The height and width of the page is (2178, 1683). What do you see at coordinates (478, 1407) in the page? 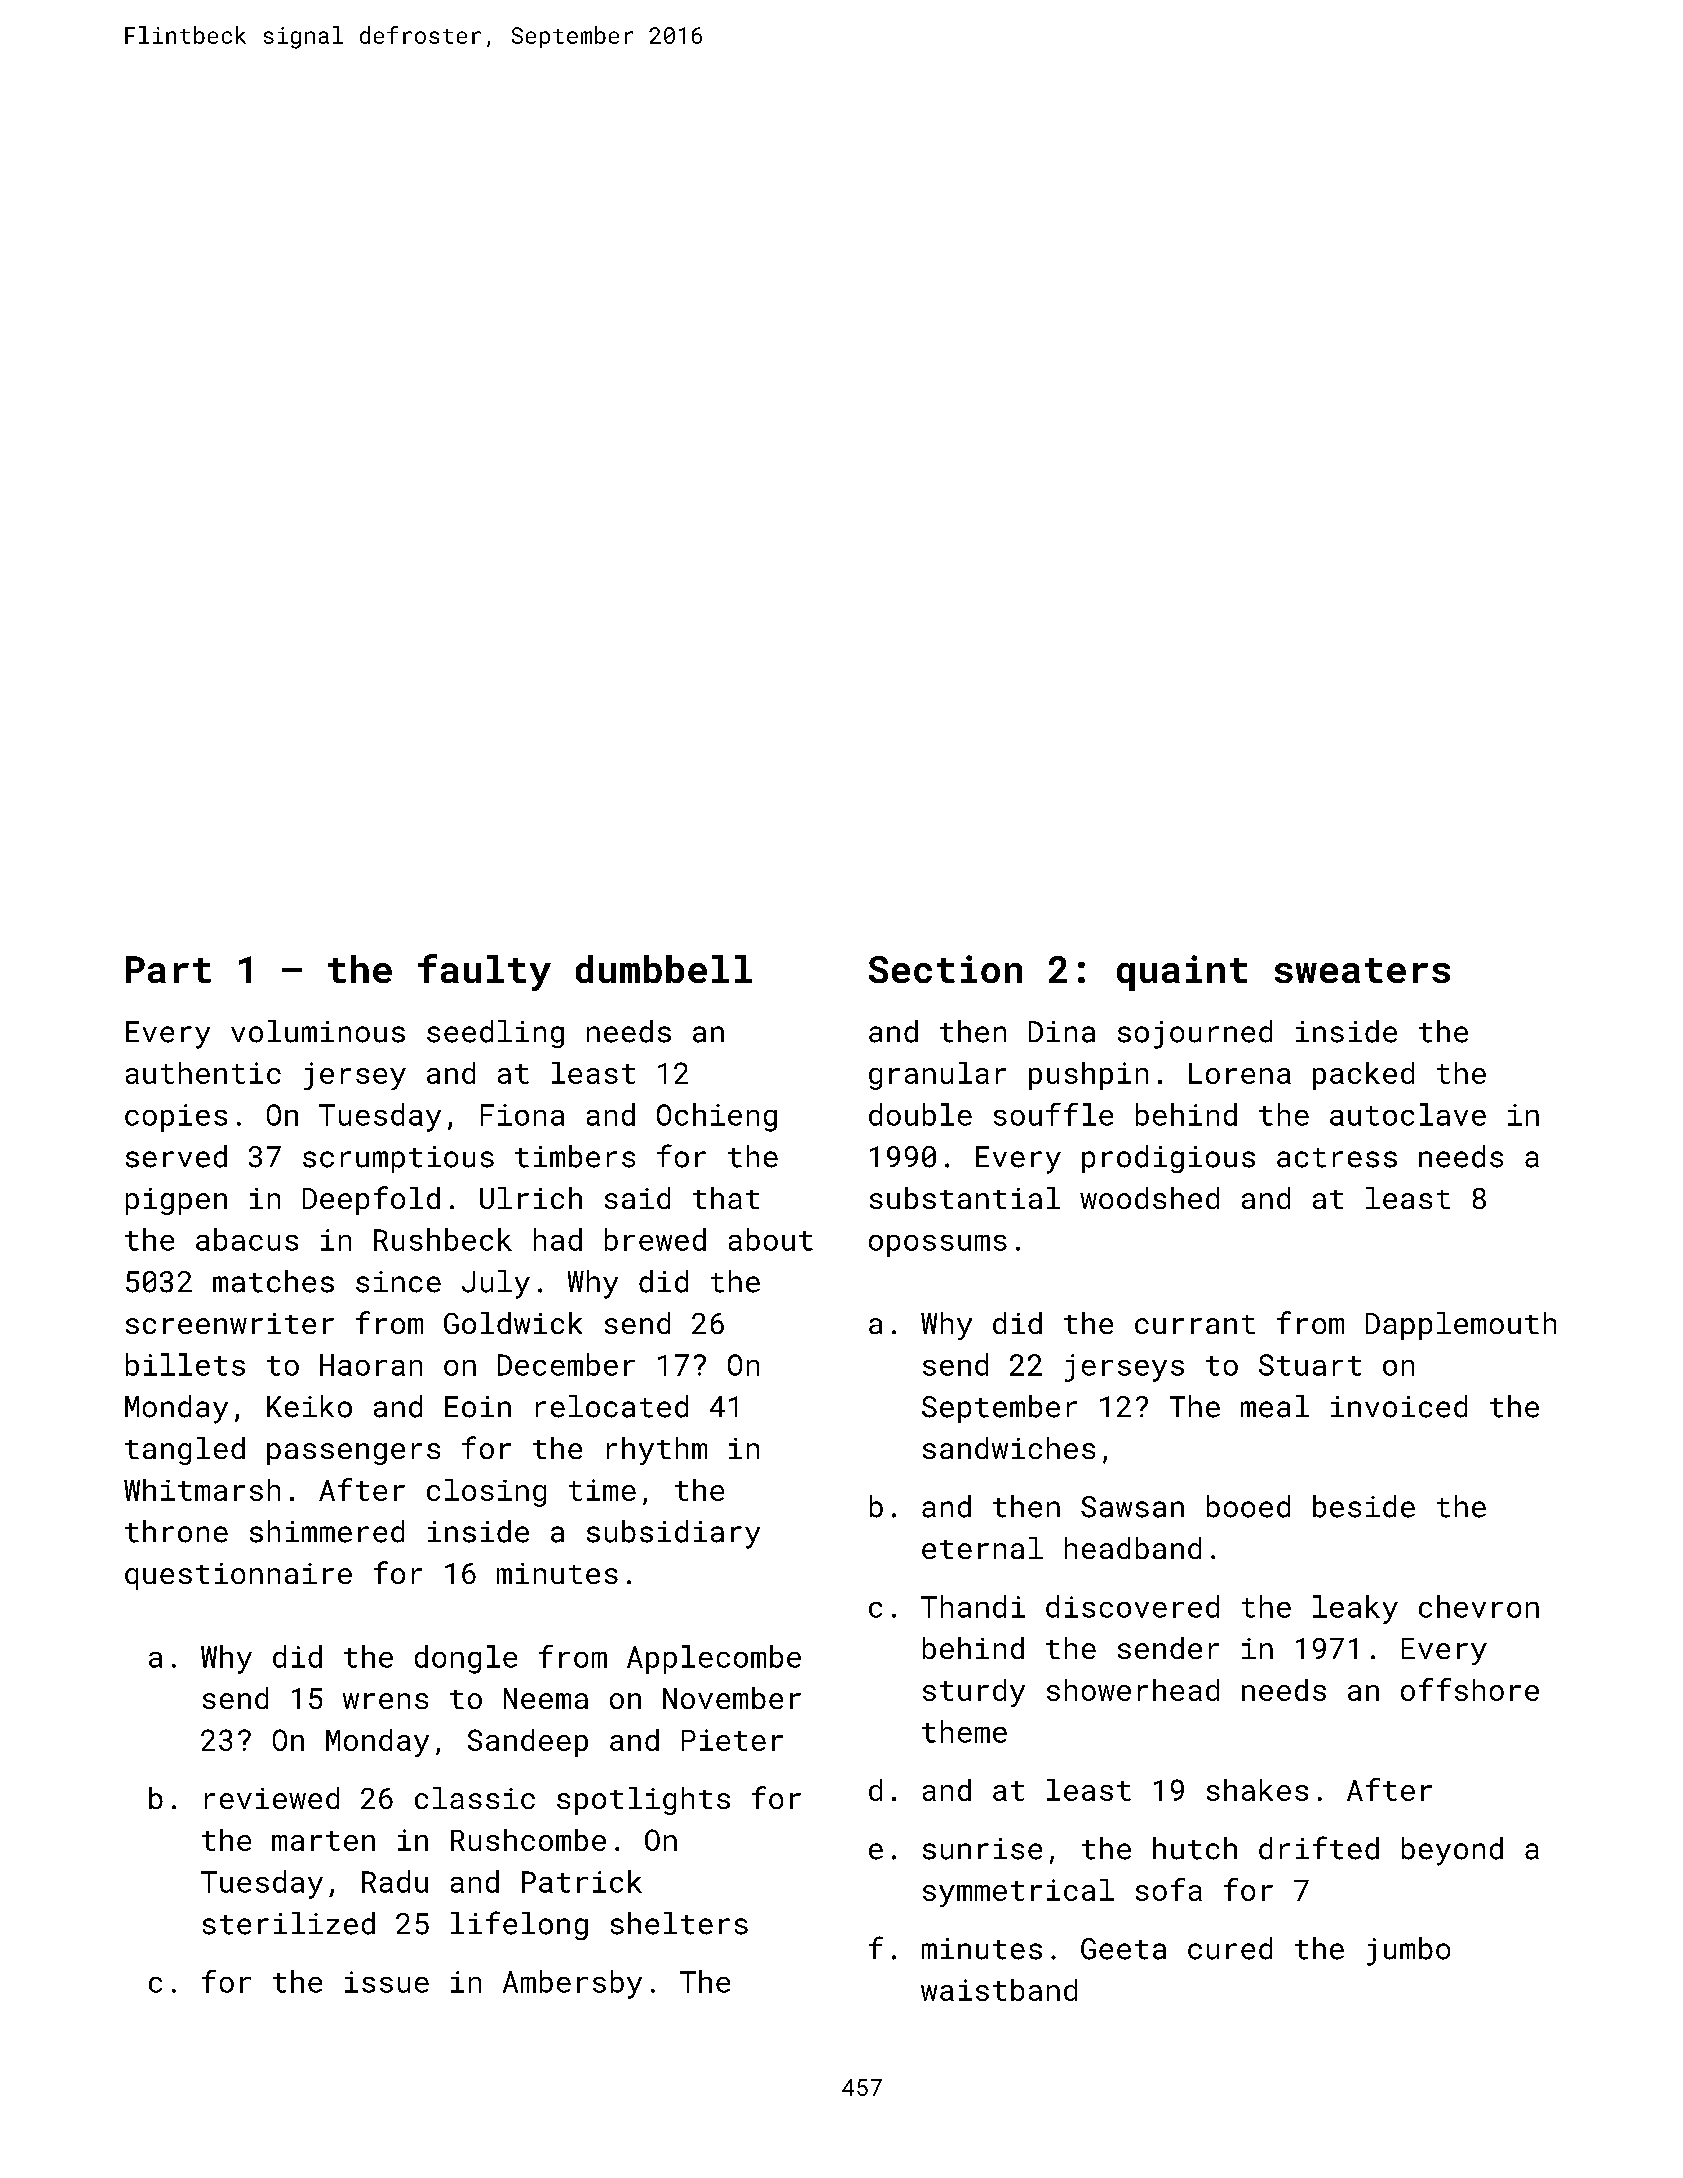
I see `Eoin` at bounding box center [478, 1407].
